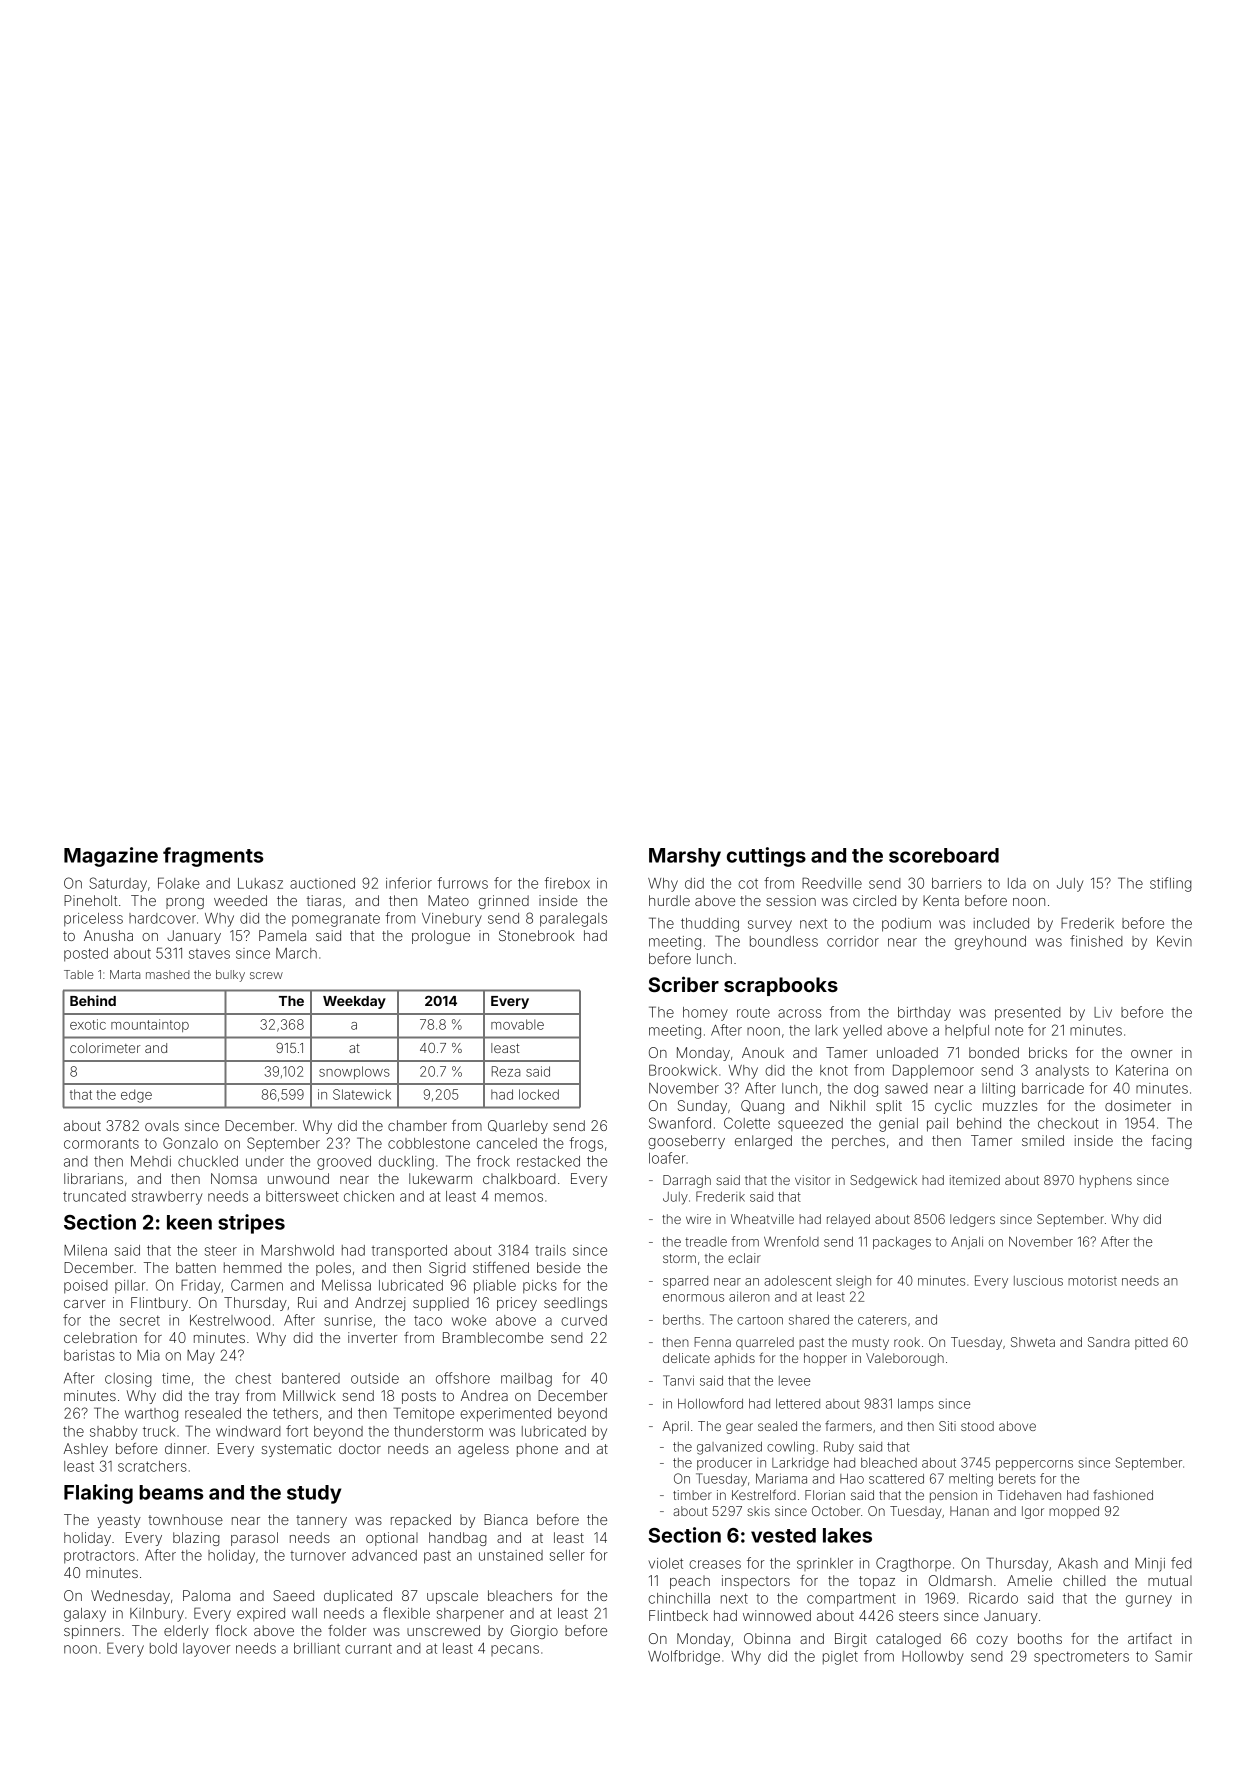  I want to click on locked, so click(539, 1094).
